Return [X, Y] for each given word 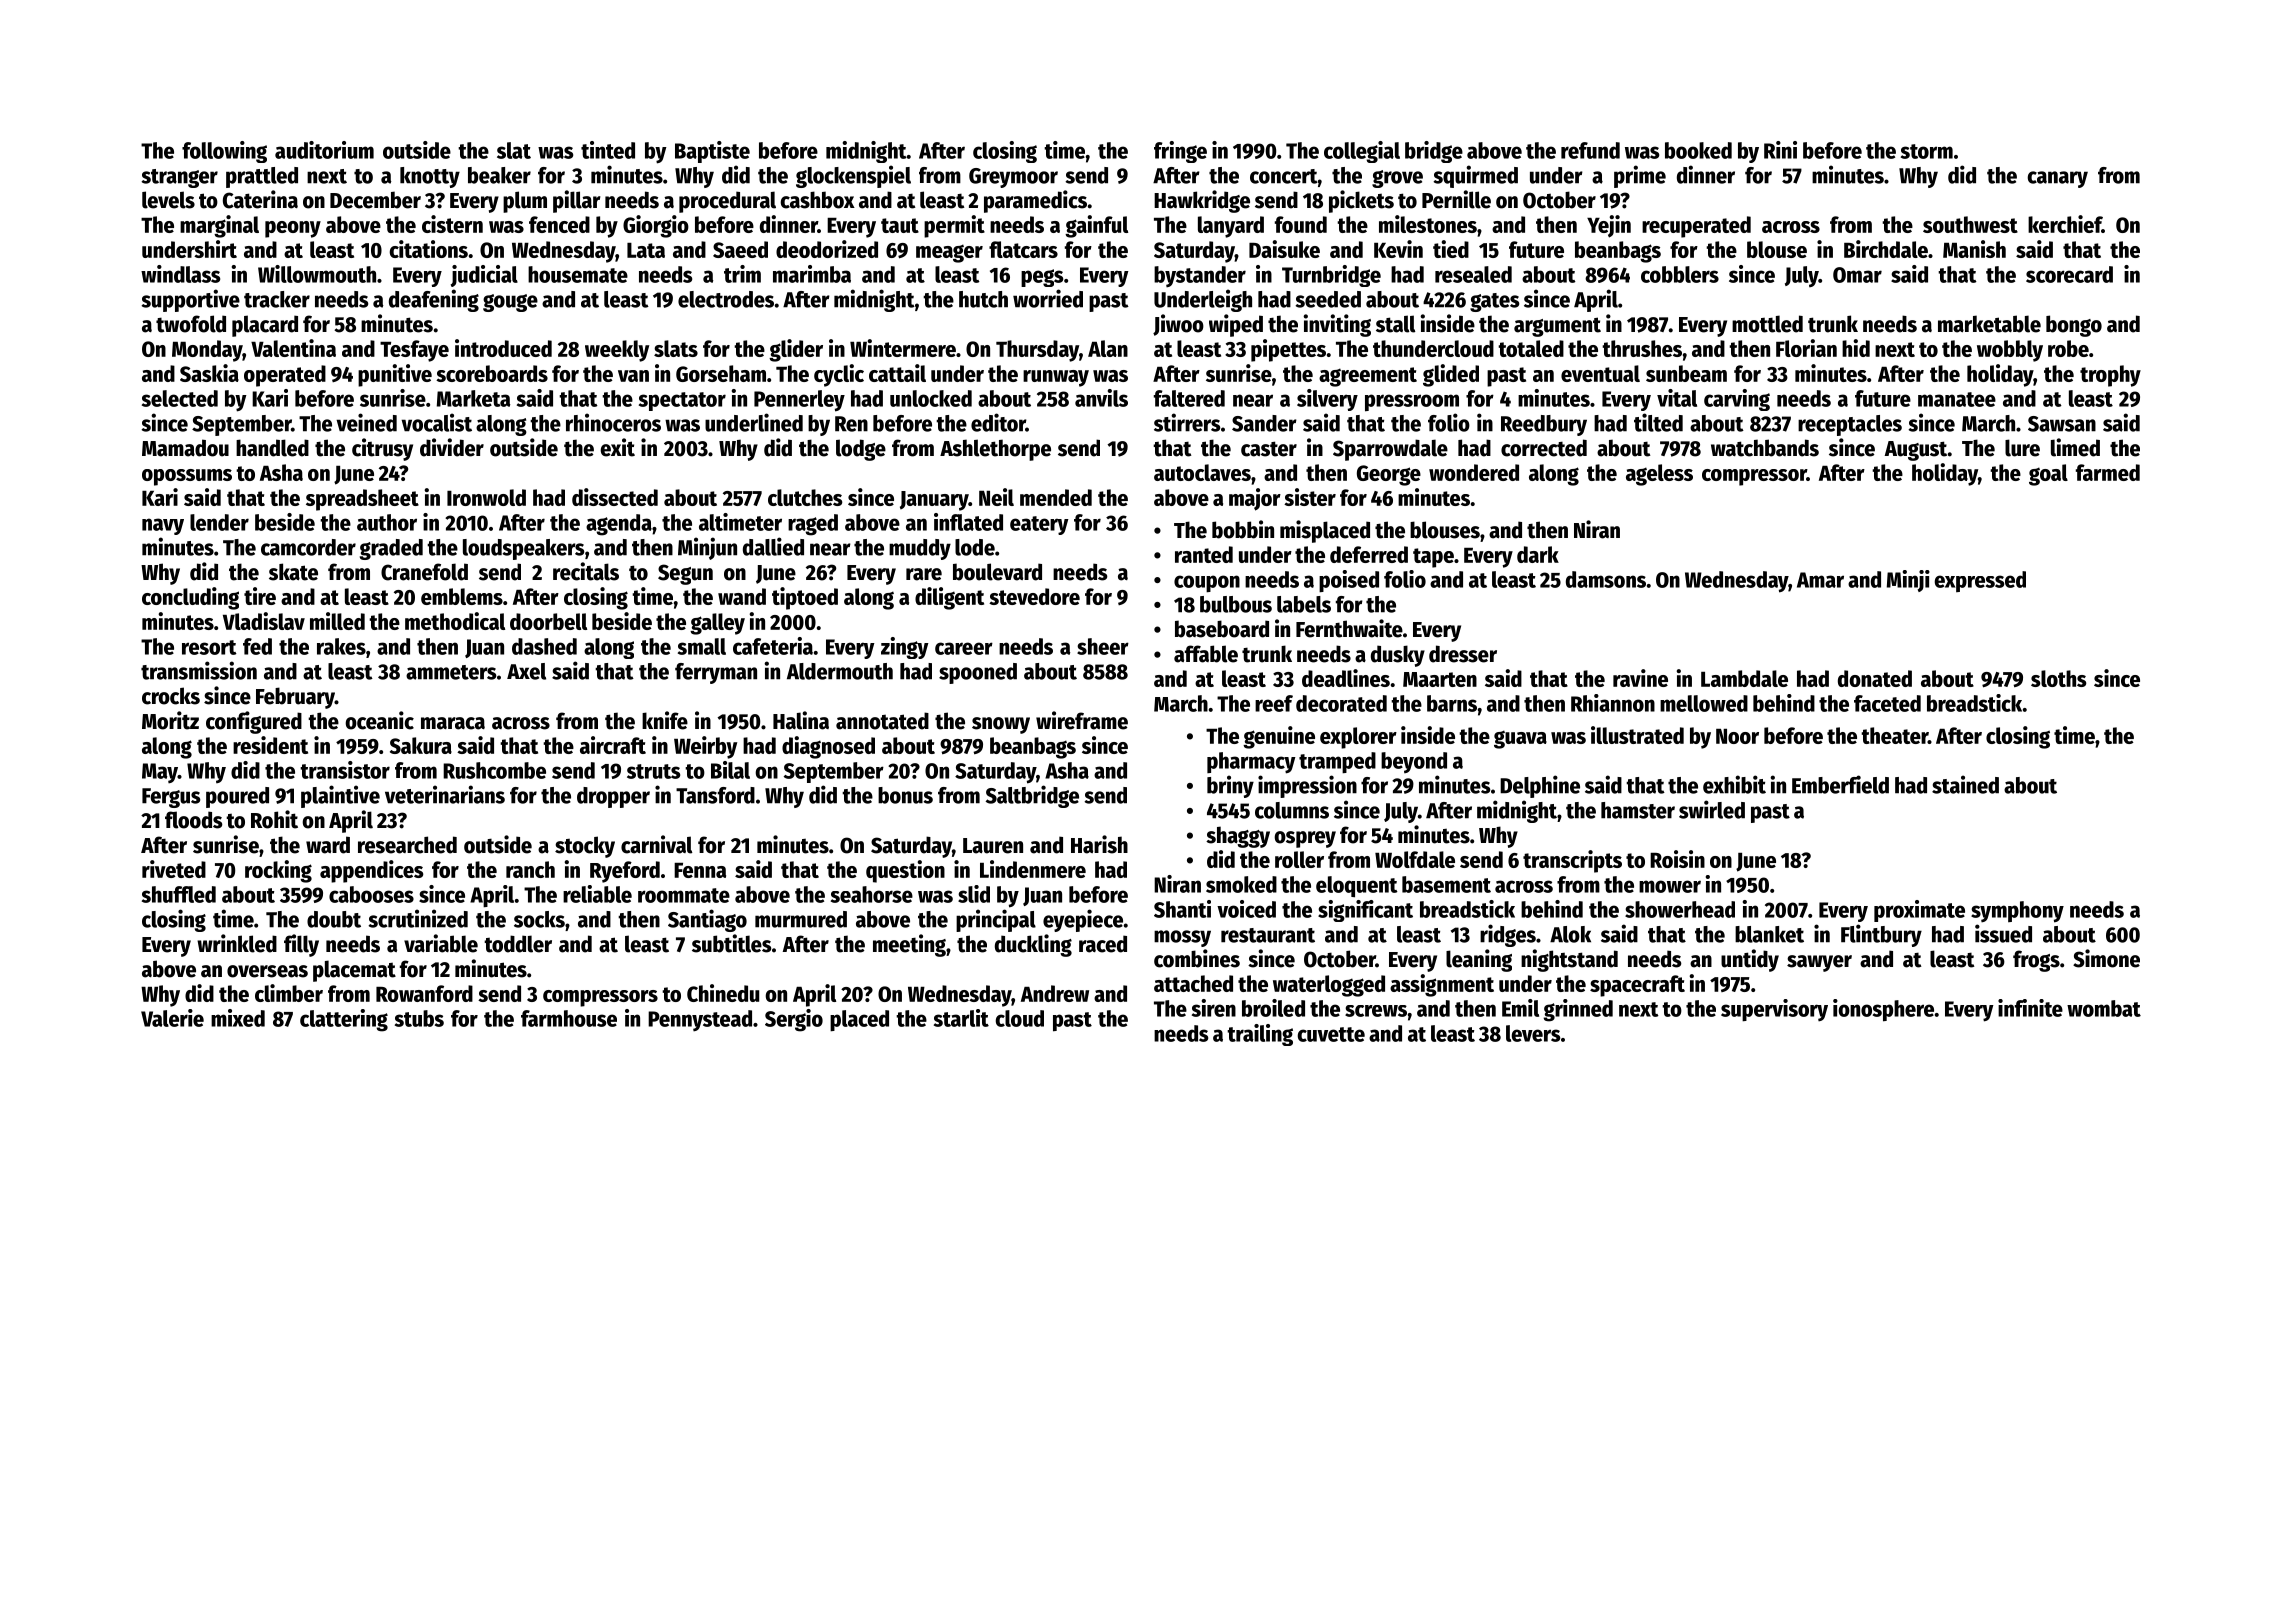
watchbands [1765, 448]
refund [1590, 150]
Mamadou [185, 448]
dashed [544, 646]
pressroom [1412, 403]
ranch [530, 869]
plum [525, 202]
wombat [2104, 1008]
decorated [1341, 703]
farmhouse [569, 1018]
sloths [2059, 678]
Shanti [1182, 909]
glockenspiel [853, 176]
